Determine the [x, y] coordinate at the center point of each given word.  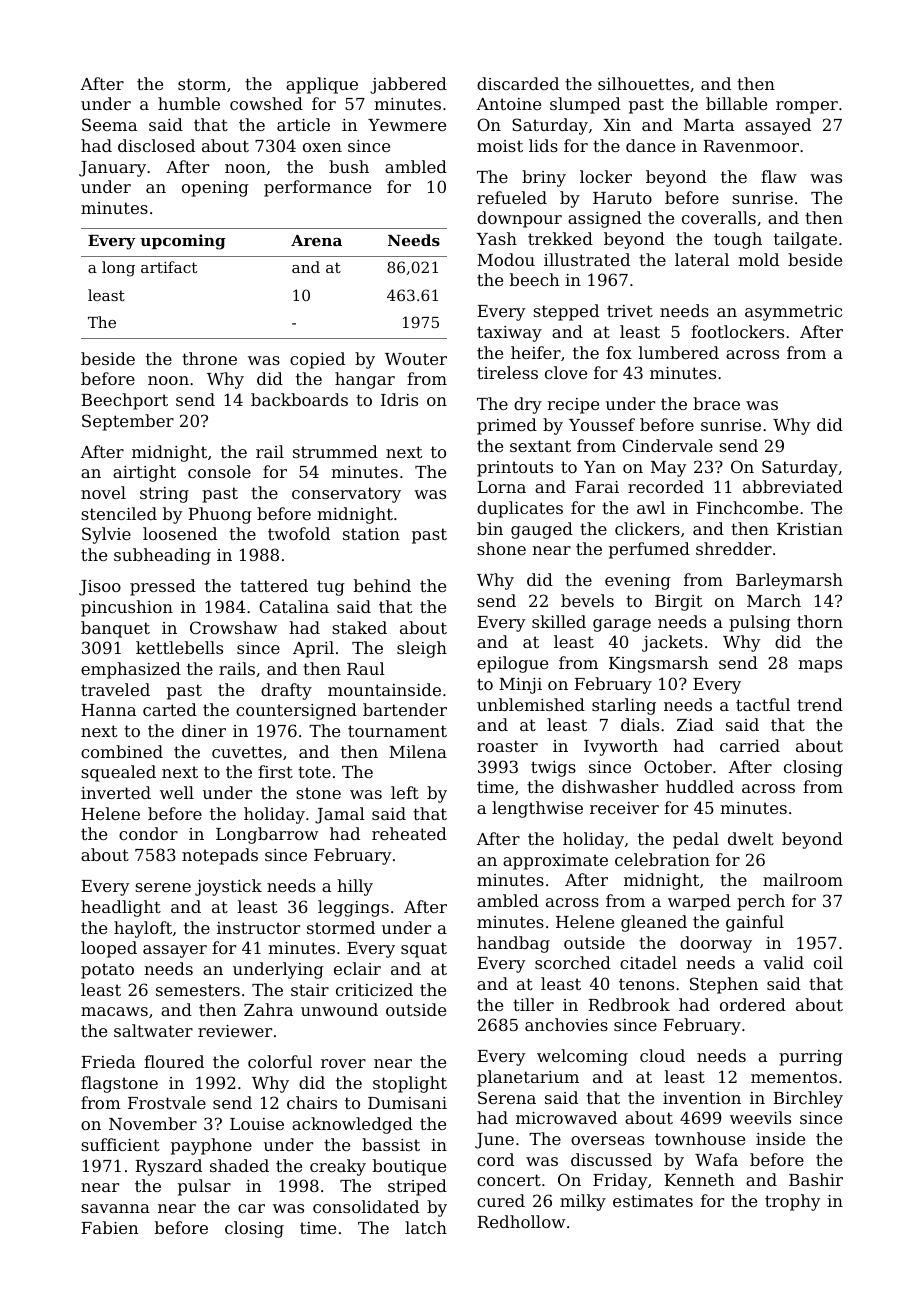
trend [820, 704]
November [153, 1123]
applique [322, 85]
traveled [115, 689]
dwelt [751, 838]
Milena [418, 751]
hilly [355, 887]
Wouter [416, 359]
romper [807, 107]
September [128, 422]
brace [716, 403]
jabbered [408, 85]
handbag [513, 944]
